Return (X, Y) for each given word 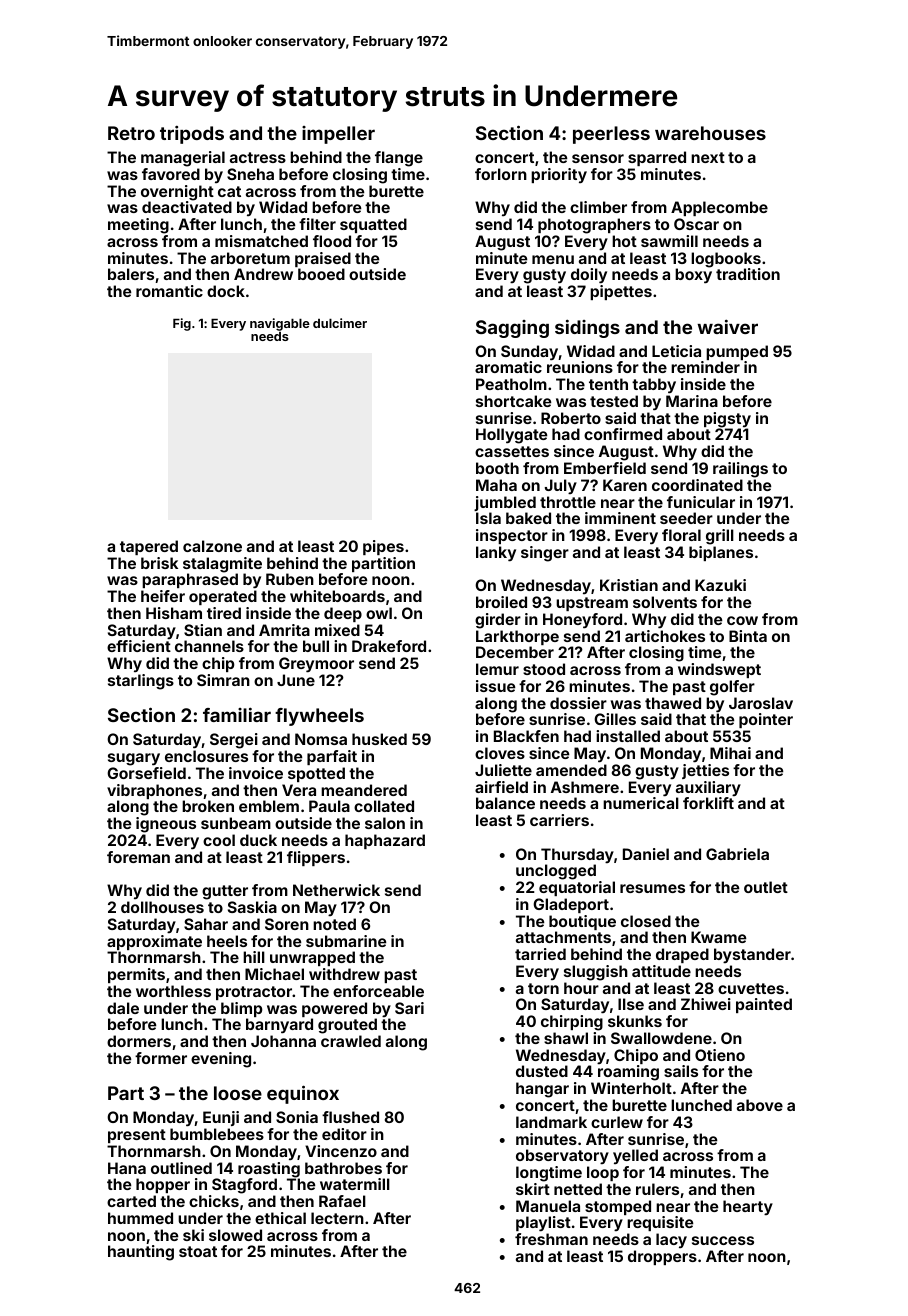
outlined (181, 1168)
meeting (138, 226)
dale (123, 1008)
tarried (540, 954)
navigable (280, 324)
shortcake (513, 401)
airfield (501, 787)
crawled (351, 1041)
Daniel (646, 854)
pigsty (727, 420)
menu (553, 259)
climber (598, 207)
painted (764, 1005)
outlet (766, 887)
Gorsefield (146, 773)
